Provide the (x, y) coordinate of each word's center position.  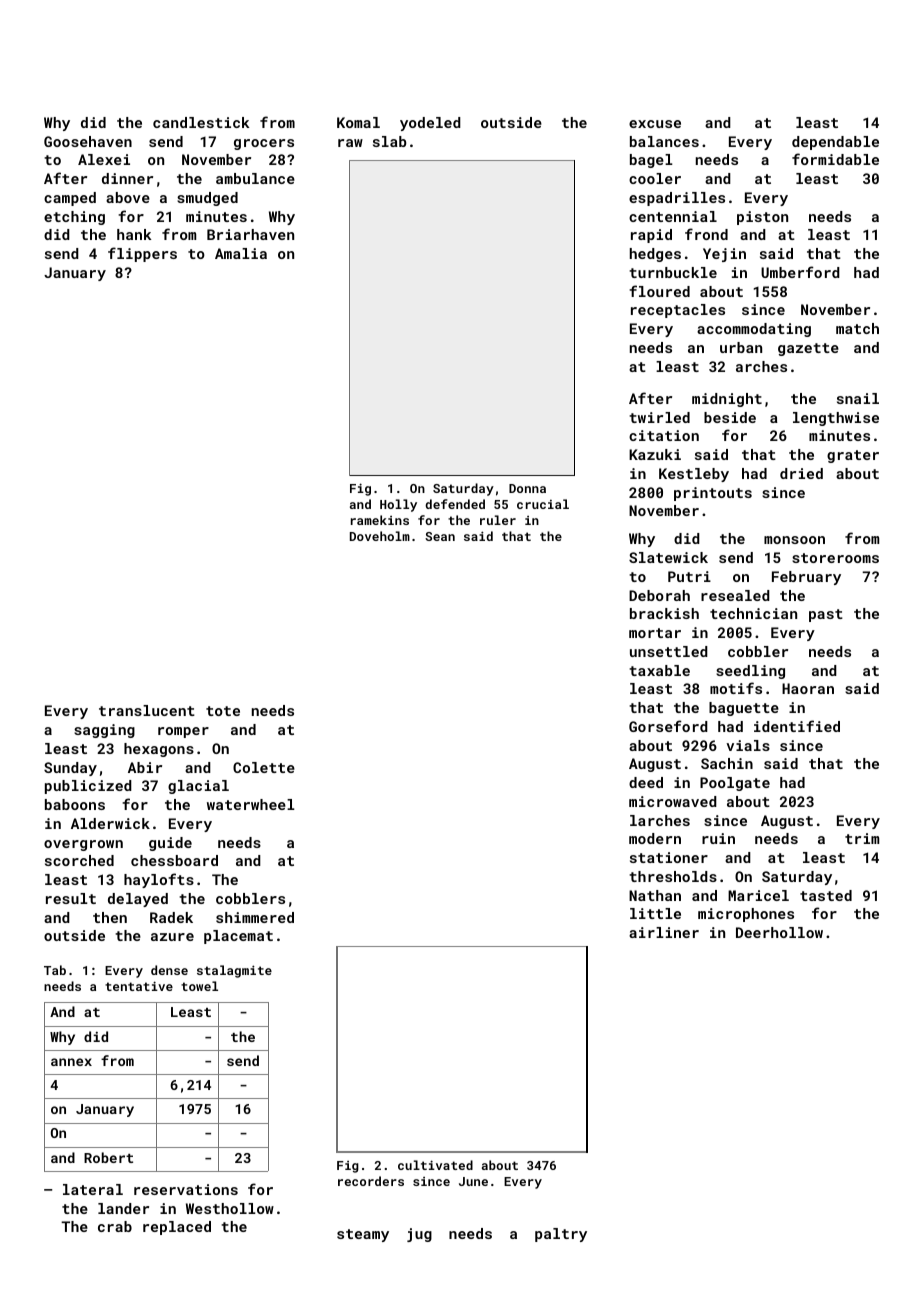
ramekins (380, 520)
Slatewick (668, 557)
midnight (727, 400)
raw (350, 143)
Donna (527, 488)
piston (762, 218)
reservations (186, 1189)
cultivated (435, 1165)
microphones (746, 915)
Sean (440, 536)
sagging (104, 731)
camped (70, 199)
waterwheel (251, 804)
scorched (79, 860)
